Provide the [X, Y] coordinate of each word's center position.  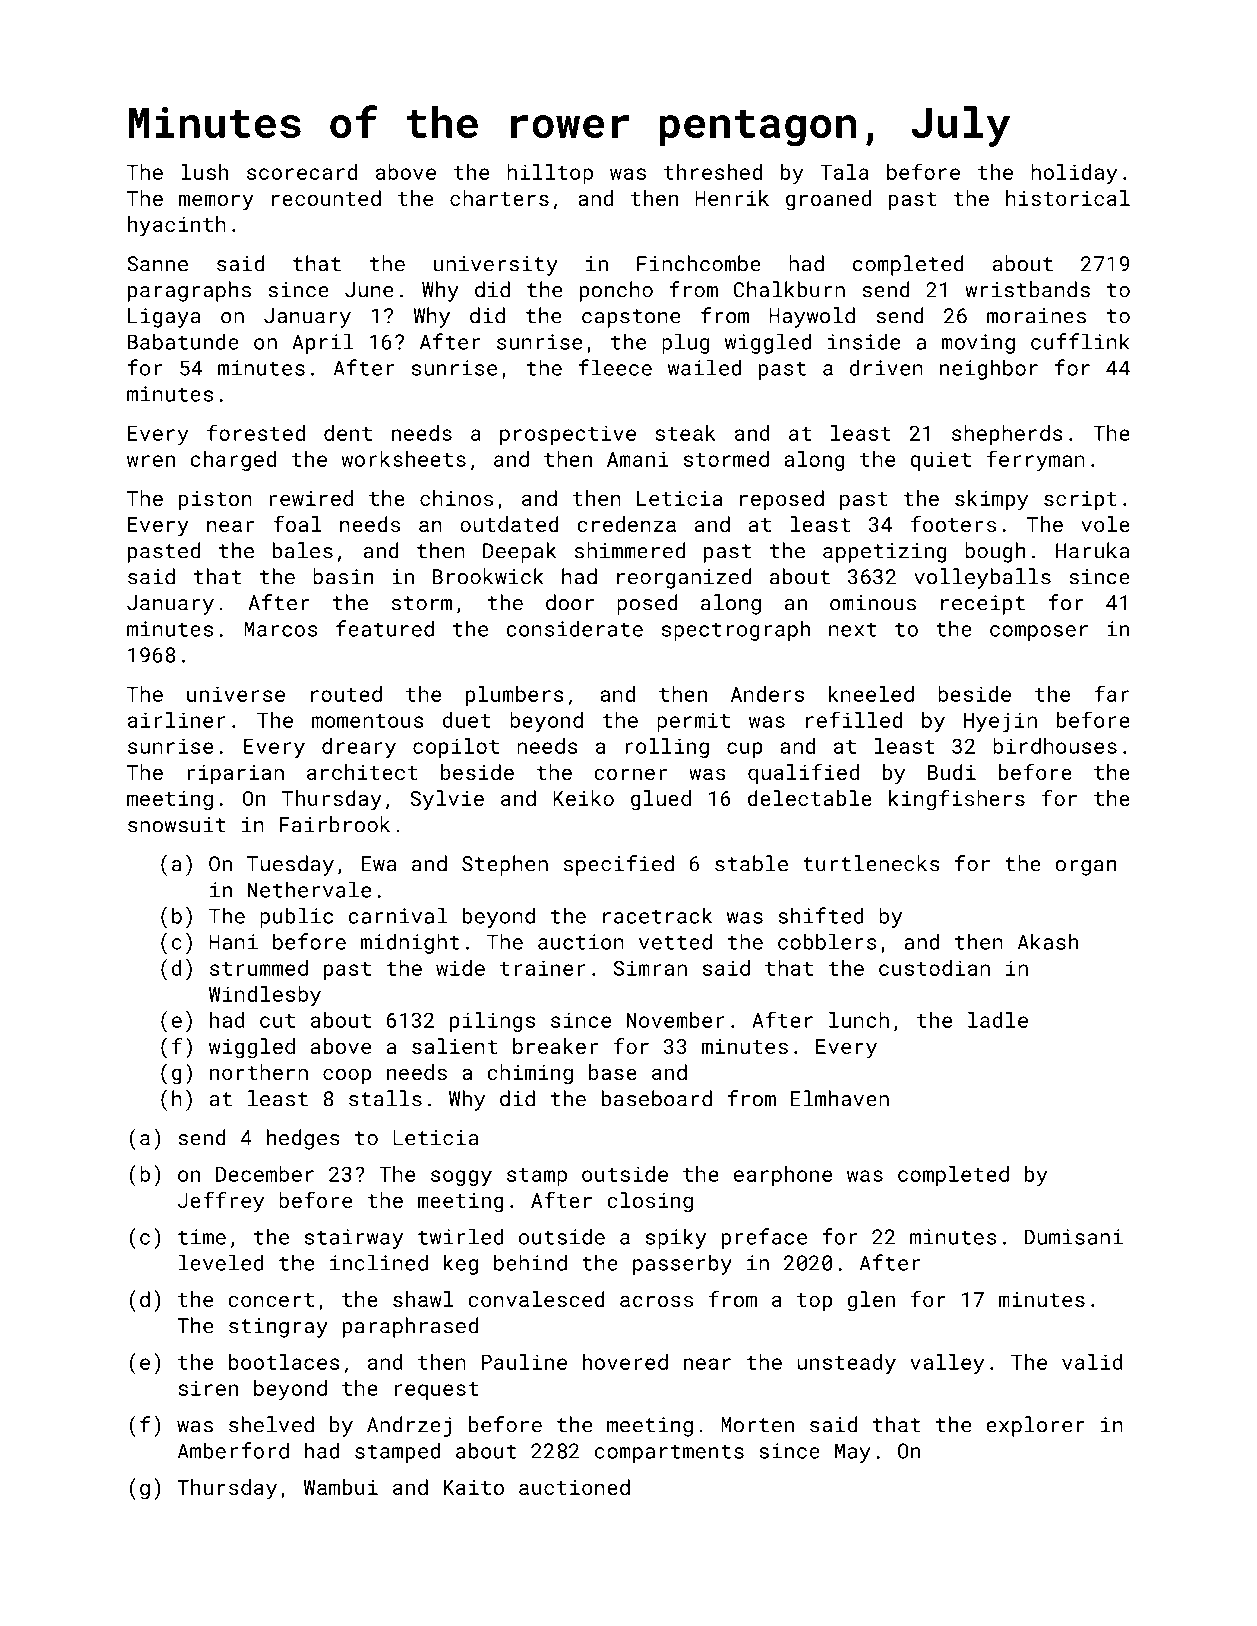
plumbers [515, 696]
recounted [326, 198]
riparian [235, 775]
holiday [1074, 174]
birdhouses [1055, 746]
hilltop [550, 174]
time [202, 1237]
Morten [757, 1425]
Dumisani [1073, 1237]
